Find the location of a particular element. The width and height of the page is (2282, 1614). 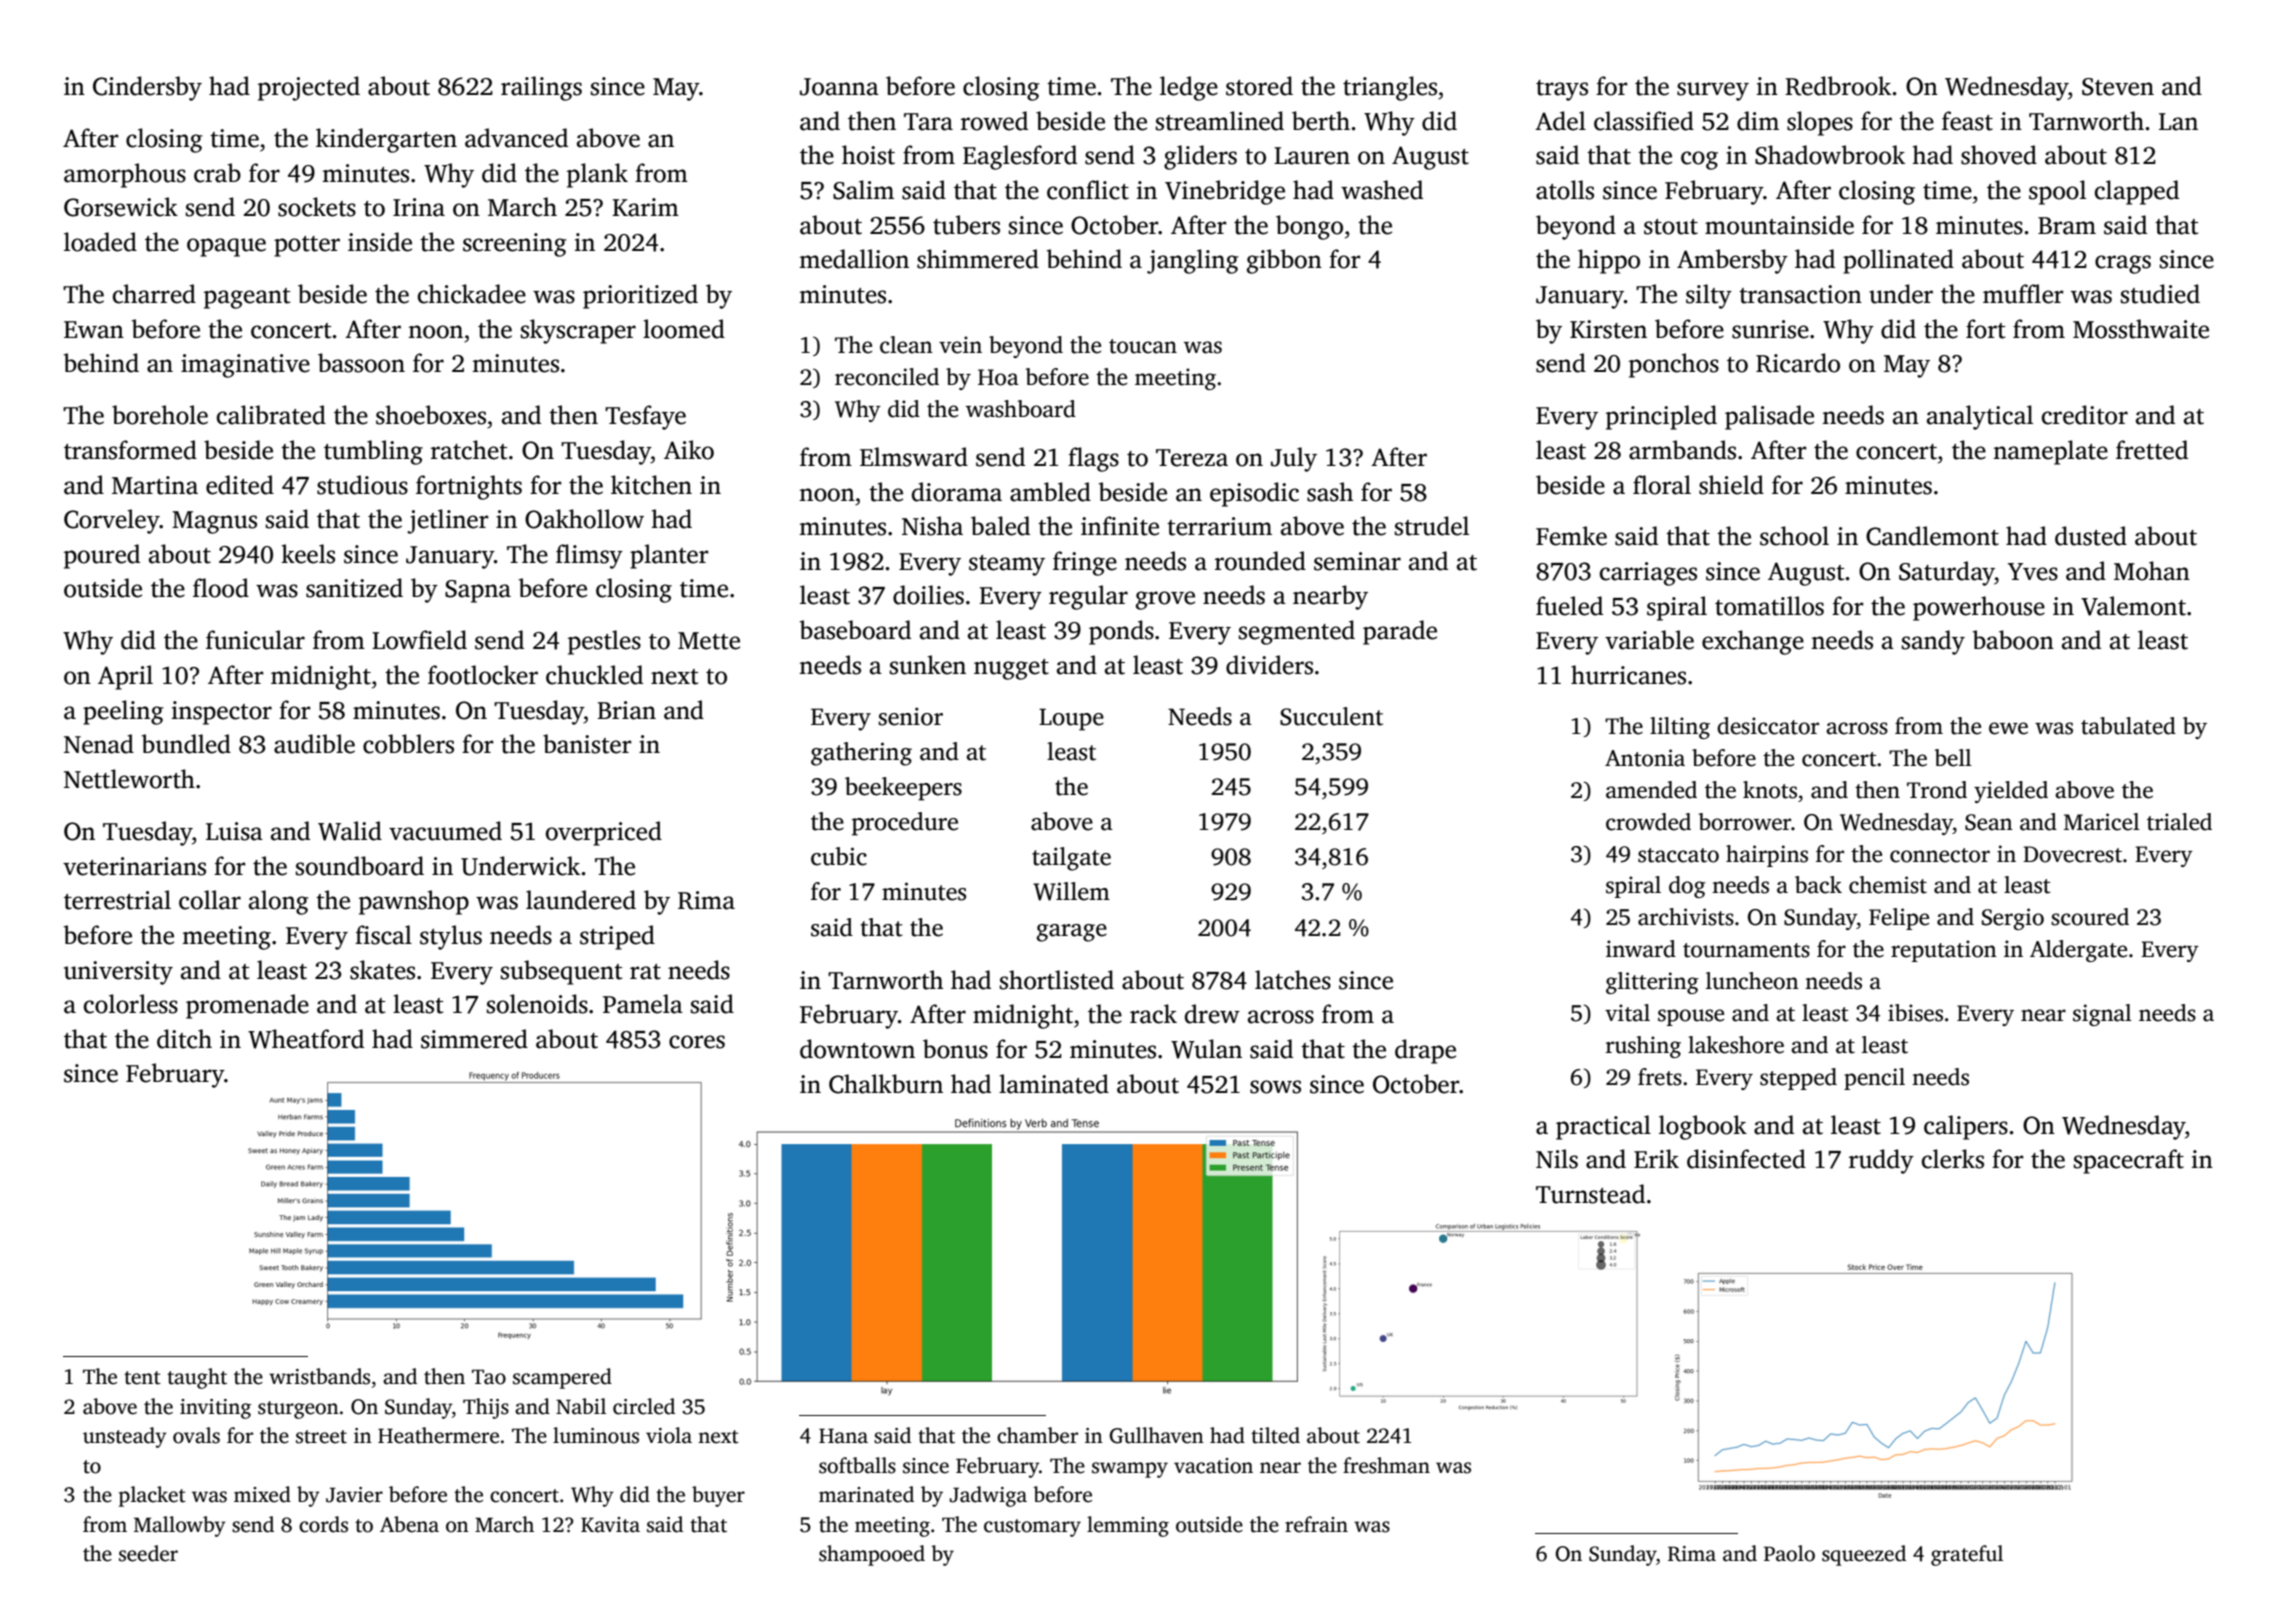

grateful is located at coordinates (1967, 1555).
